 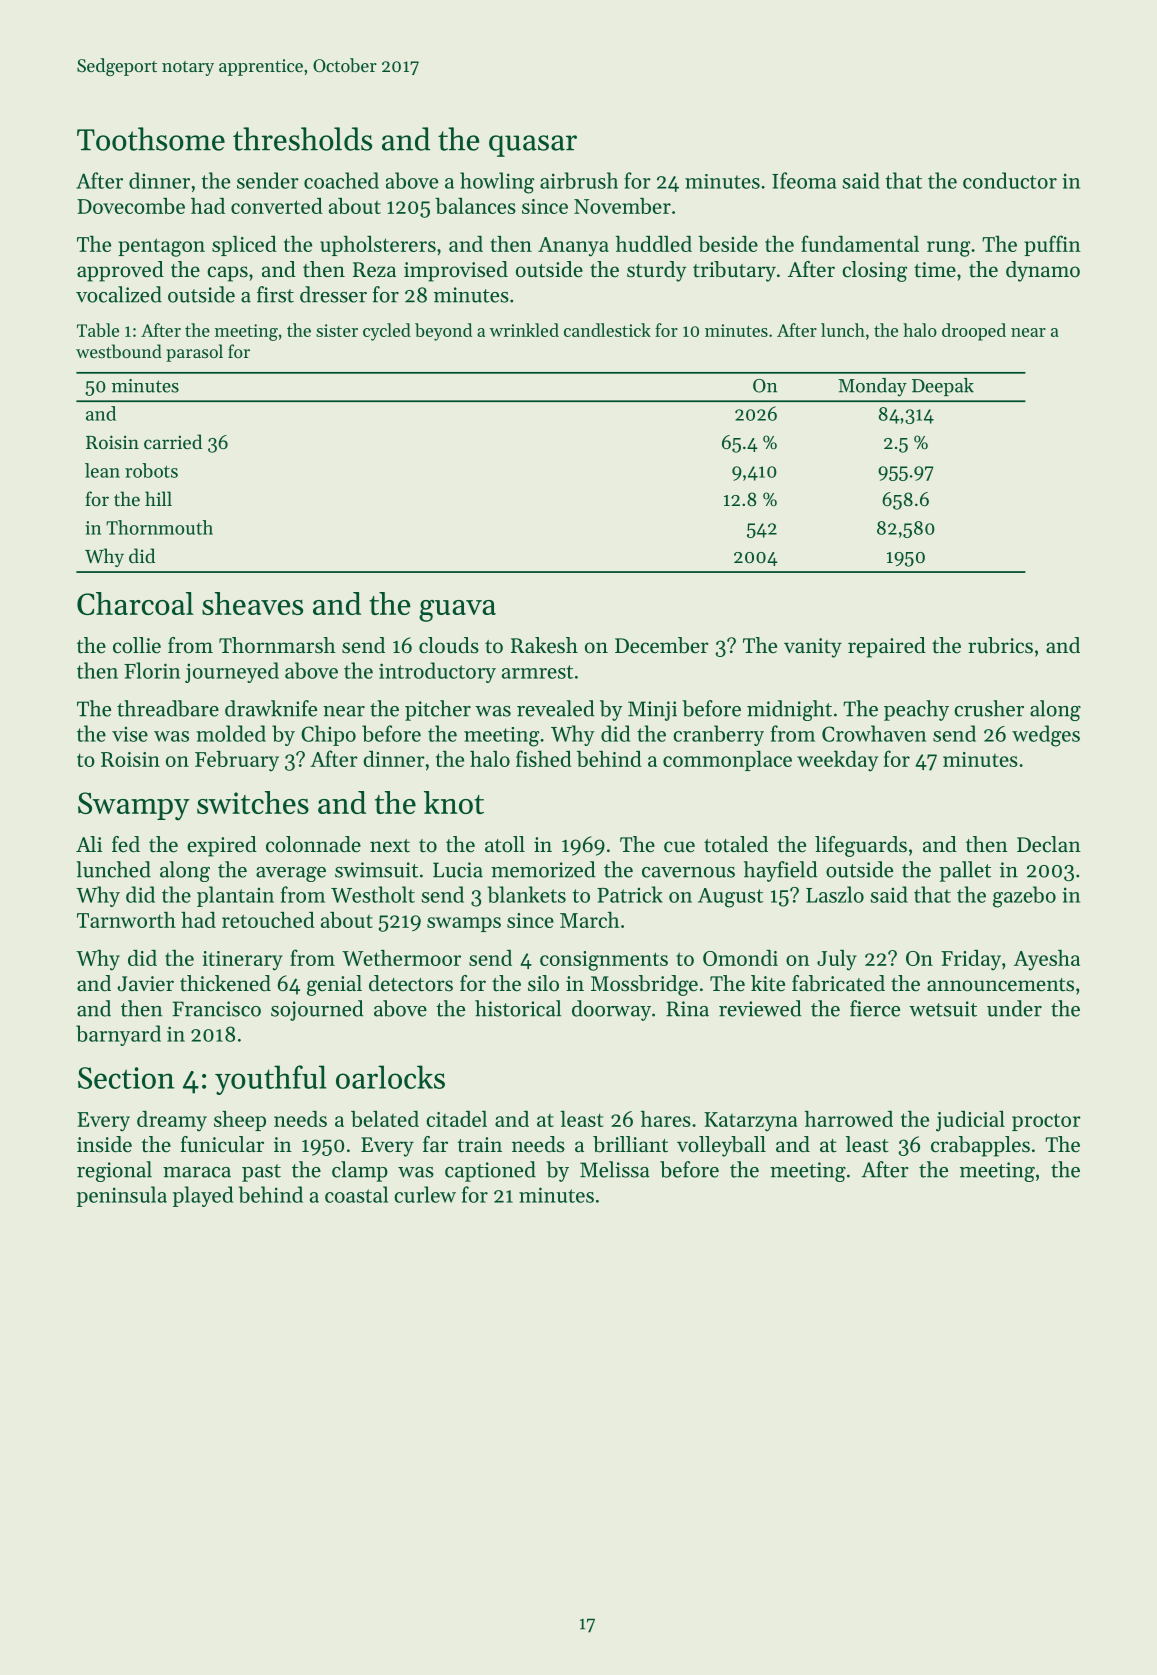 What do you see at coordinates (1010, 180) in the document?
I see `conductor` at bounding box center [1010, 180].
